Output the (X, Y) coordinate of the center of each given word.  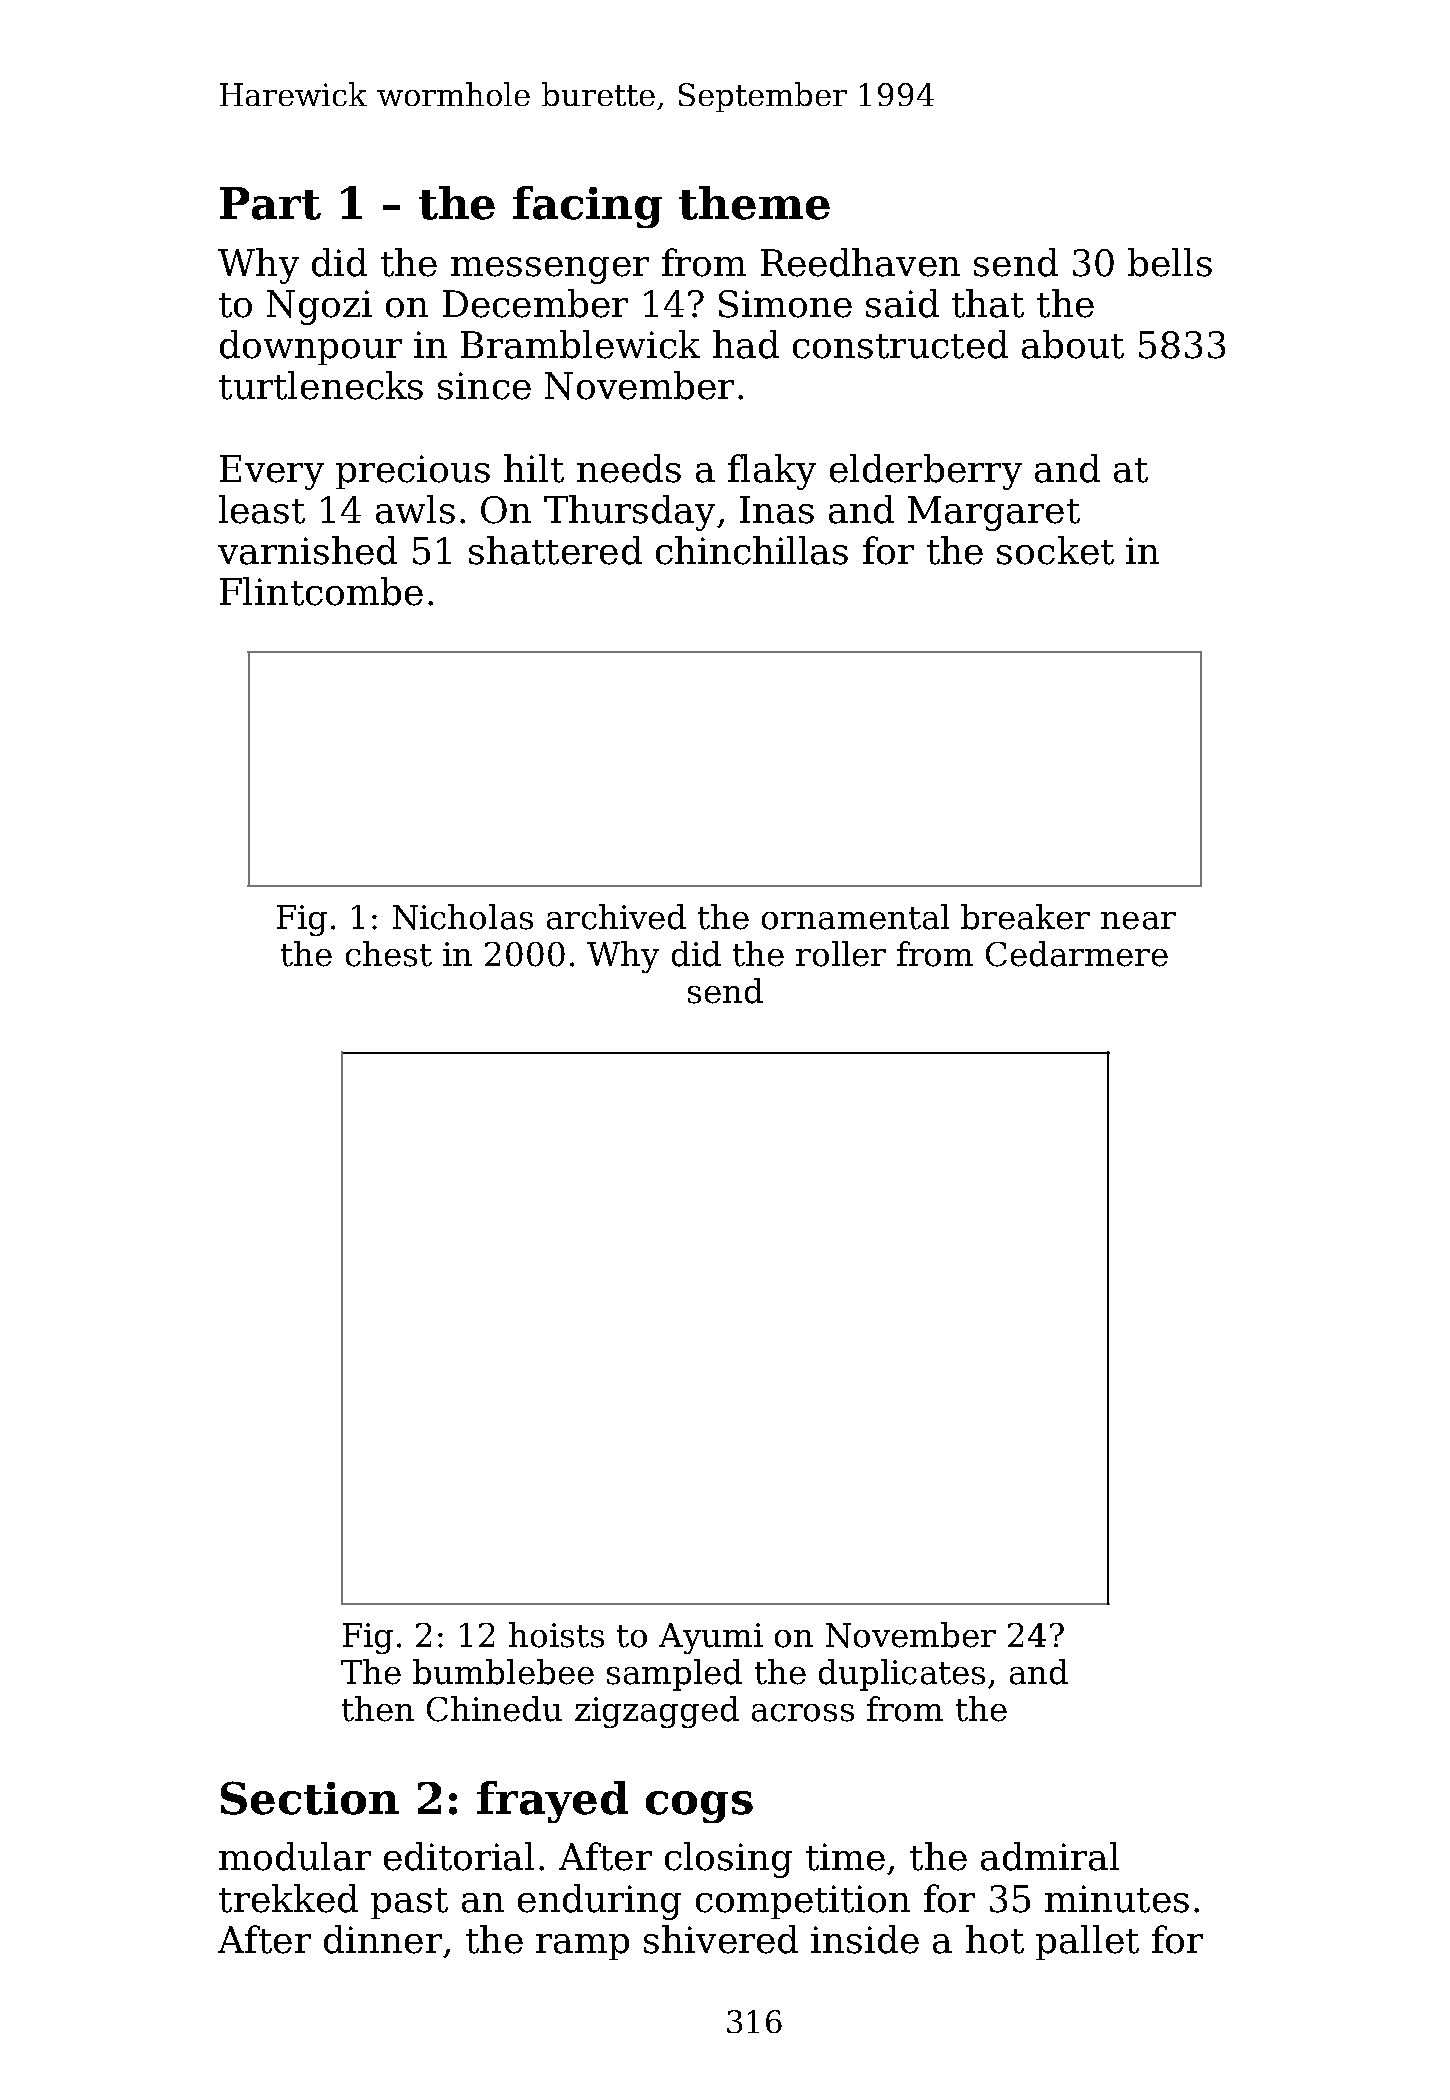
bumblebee (503, 1672)
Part (270, 203)
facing (587, 207)
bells (1170, 262)
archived (616, 917)
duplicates (902, 1675)
